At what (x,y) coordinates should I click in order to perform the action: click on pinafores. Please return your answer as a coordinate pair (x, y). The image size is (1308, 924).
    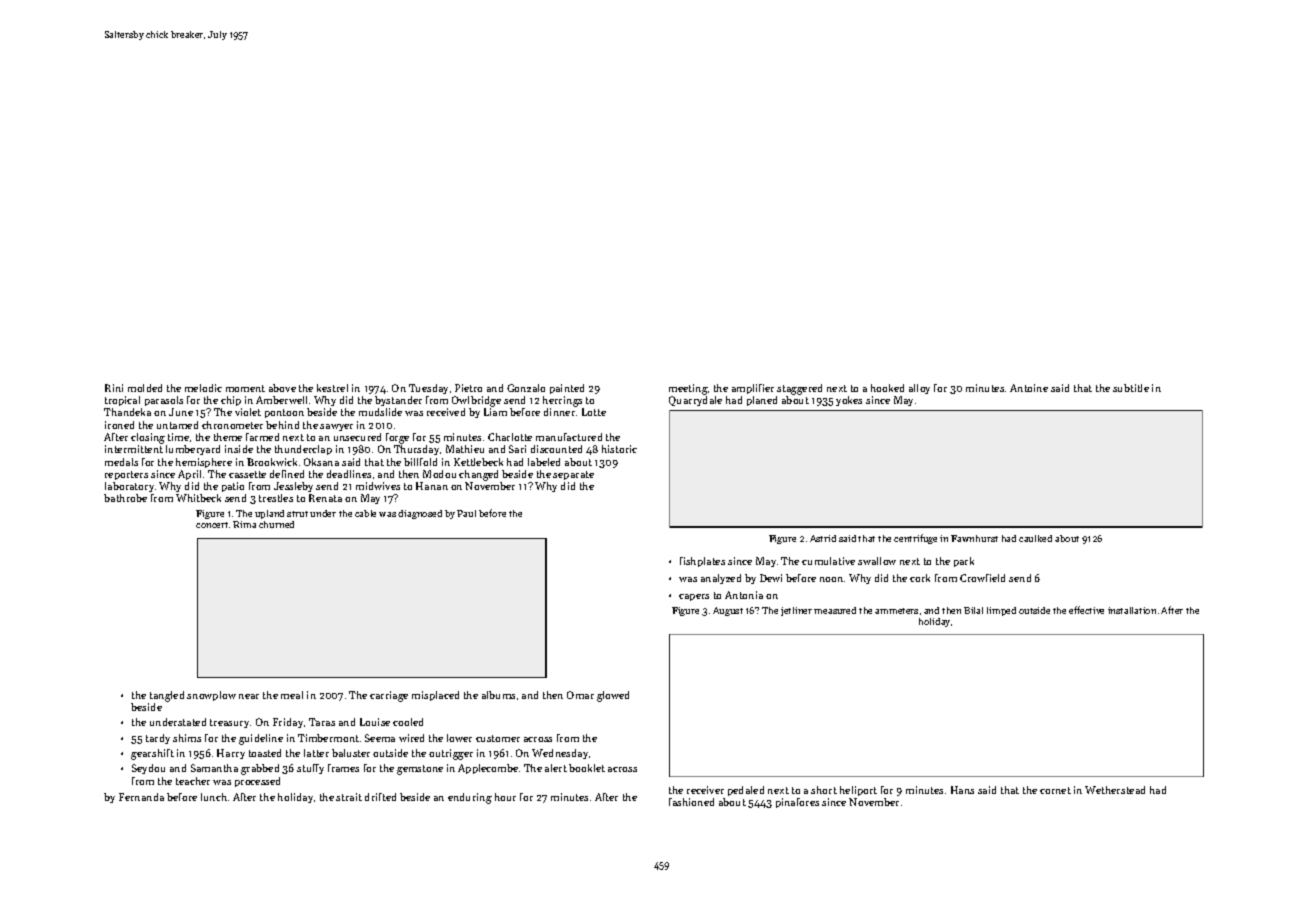
    Looking at the image, I should click on (797, 803).
